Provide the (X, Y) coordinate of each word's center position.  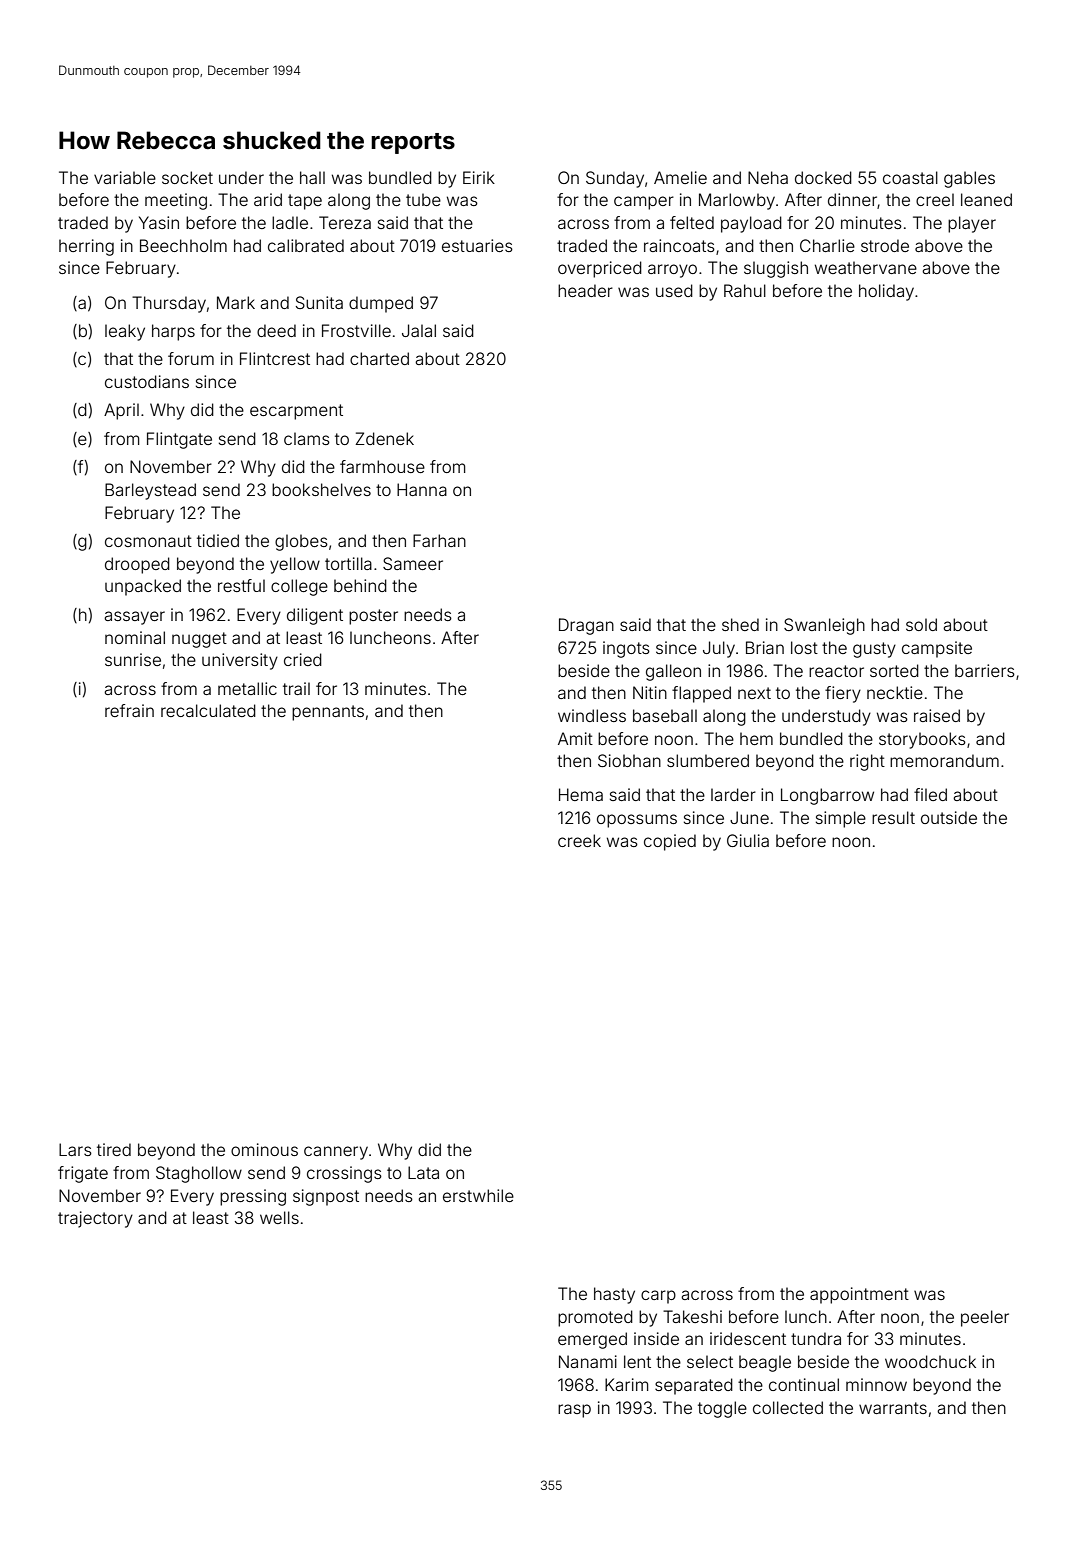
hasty (614, 1295)
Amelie (680, 177)
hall (312, 177)
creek (579, 840)
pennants (328, 713)
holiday (886, 292)
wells (279, 1217)
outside (949, 817)
